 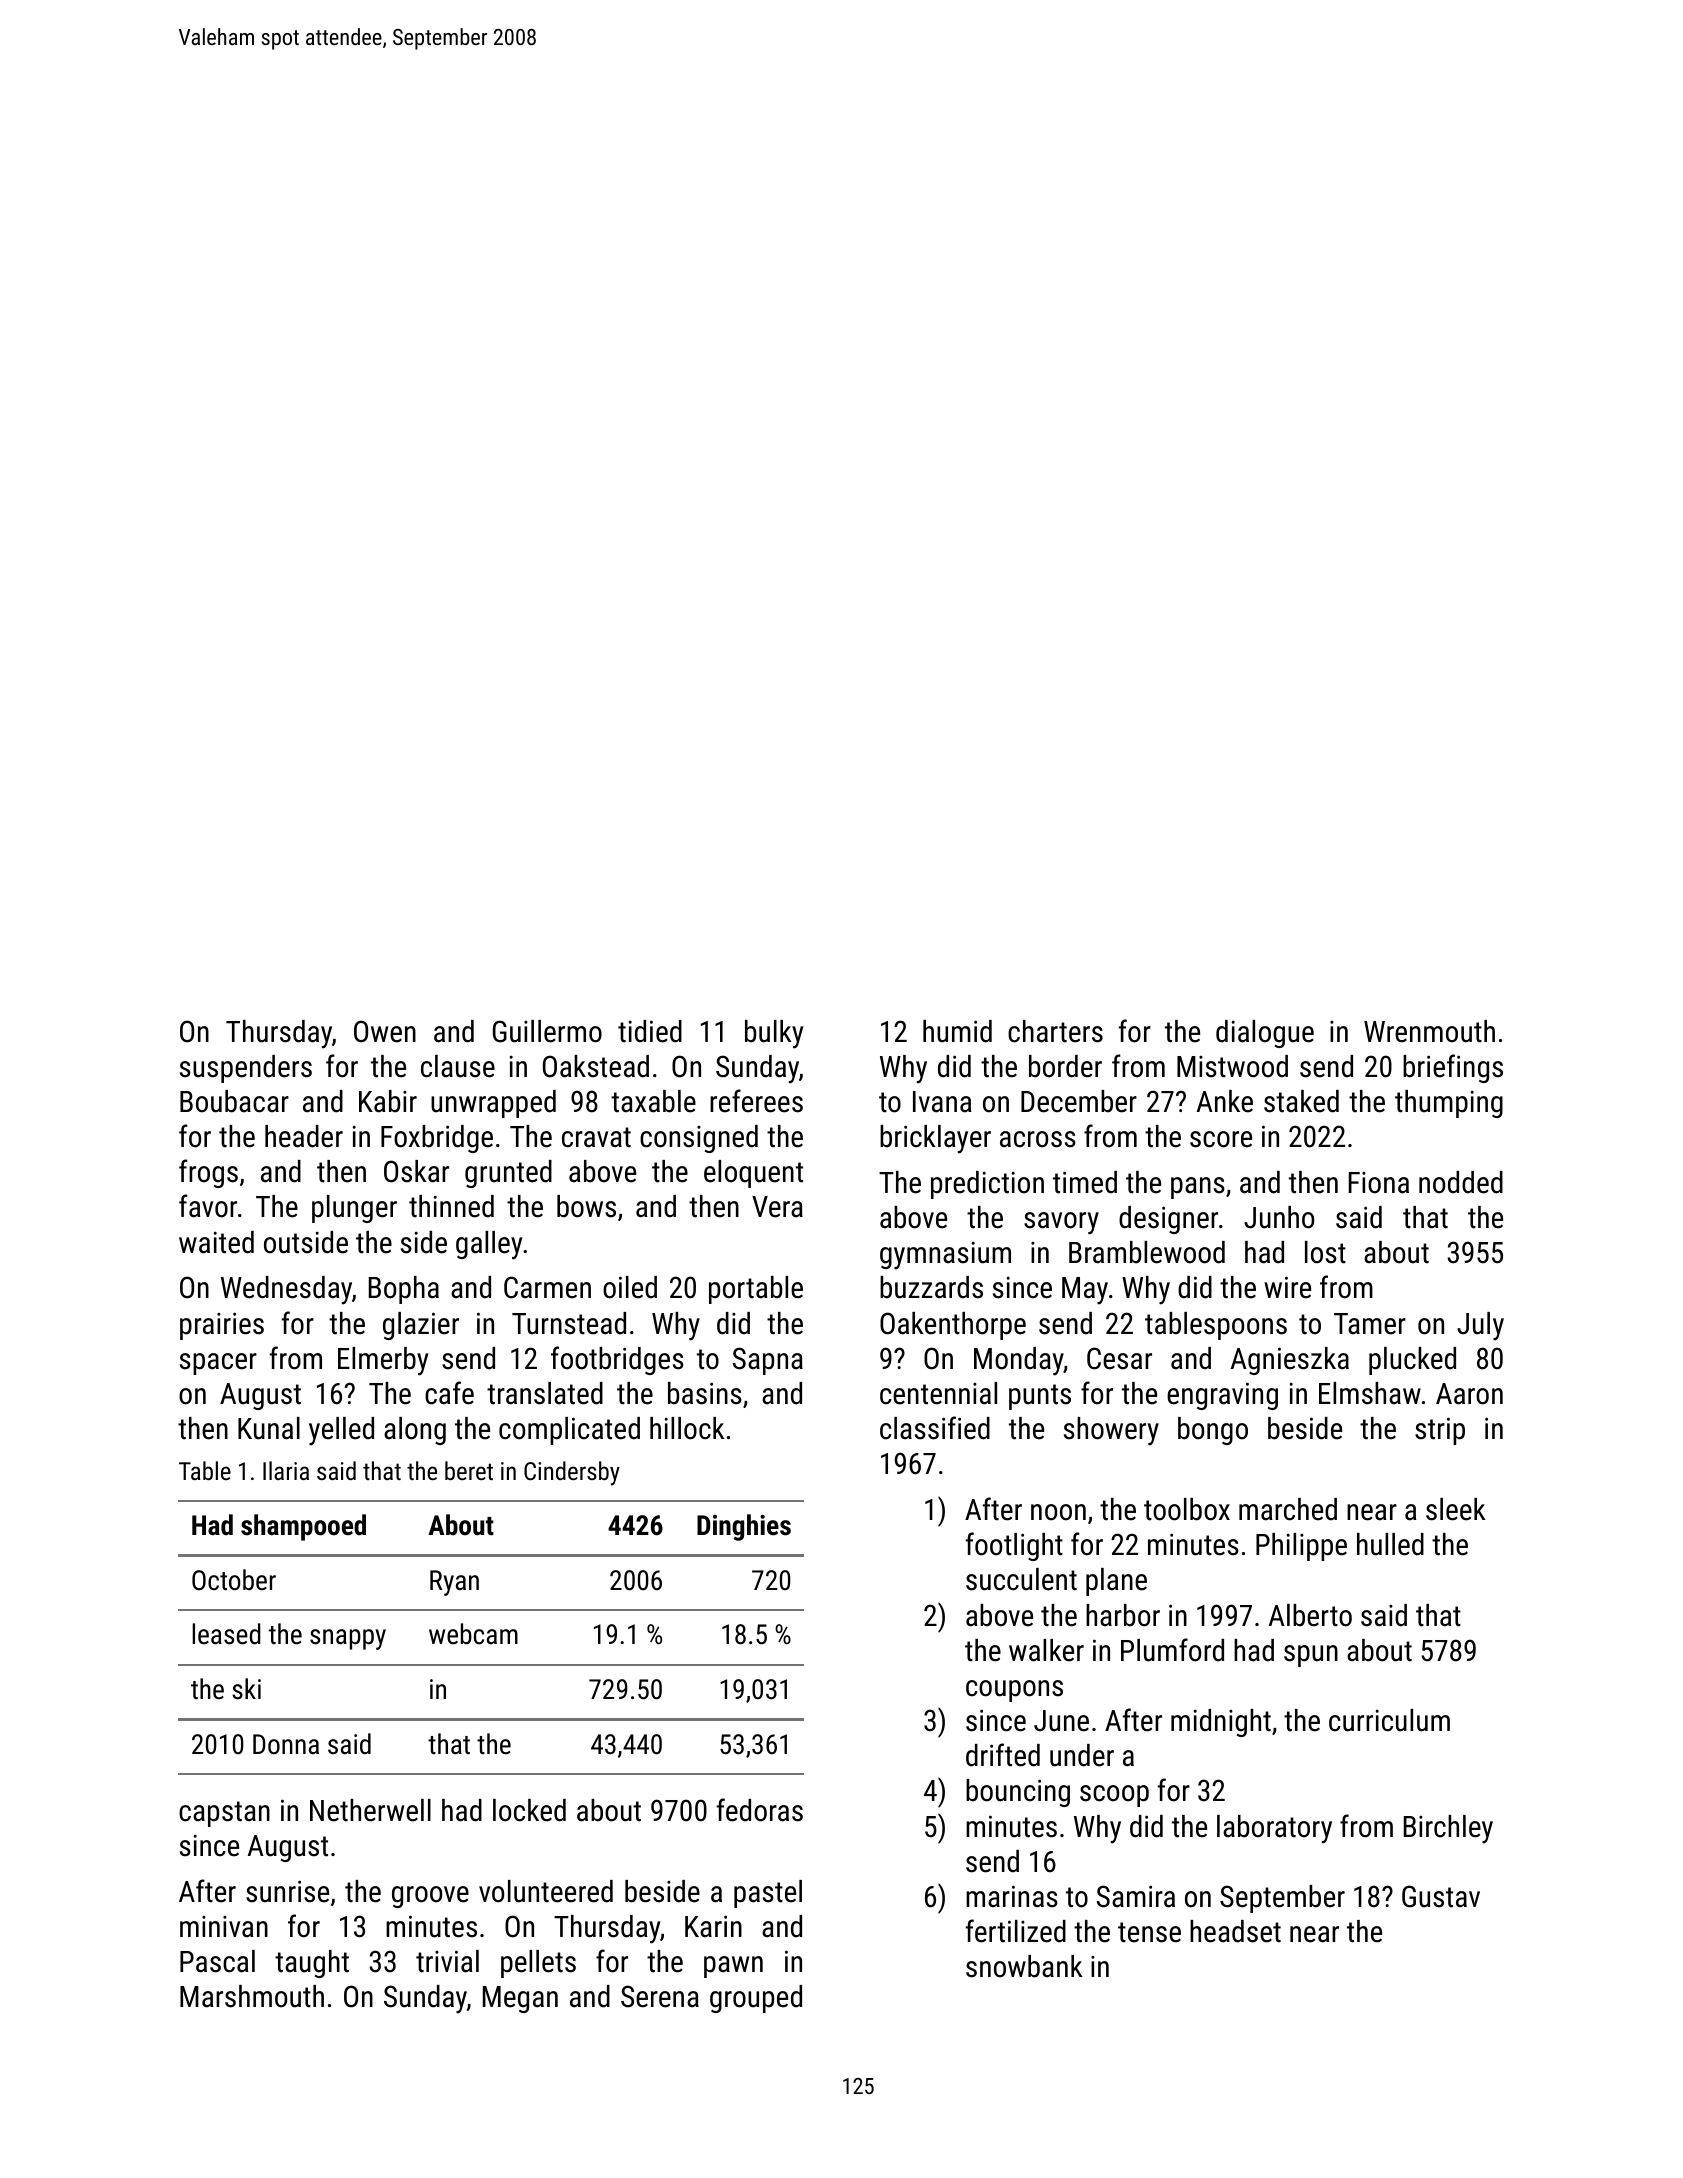 I want to click on midnight, so click(x=1221, y=1723).
